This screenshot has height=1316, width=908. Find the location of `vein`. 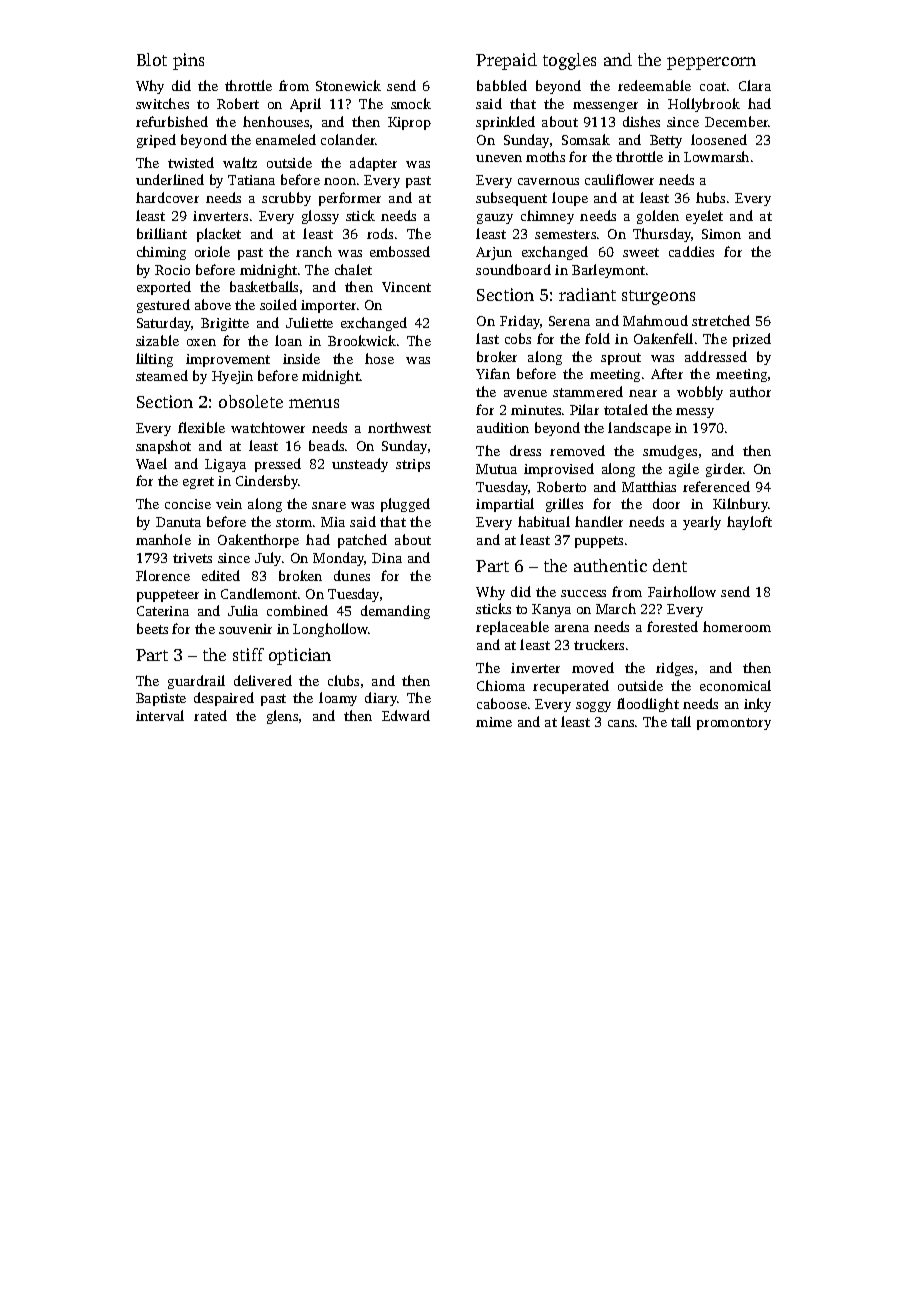

vein is located at coordinates (229, 504).
